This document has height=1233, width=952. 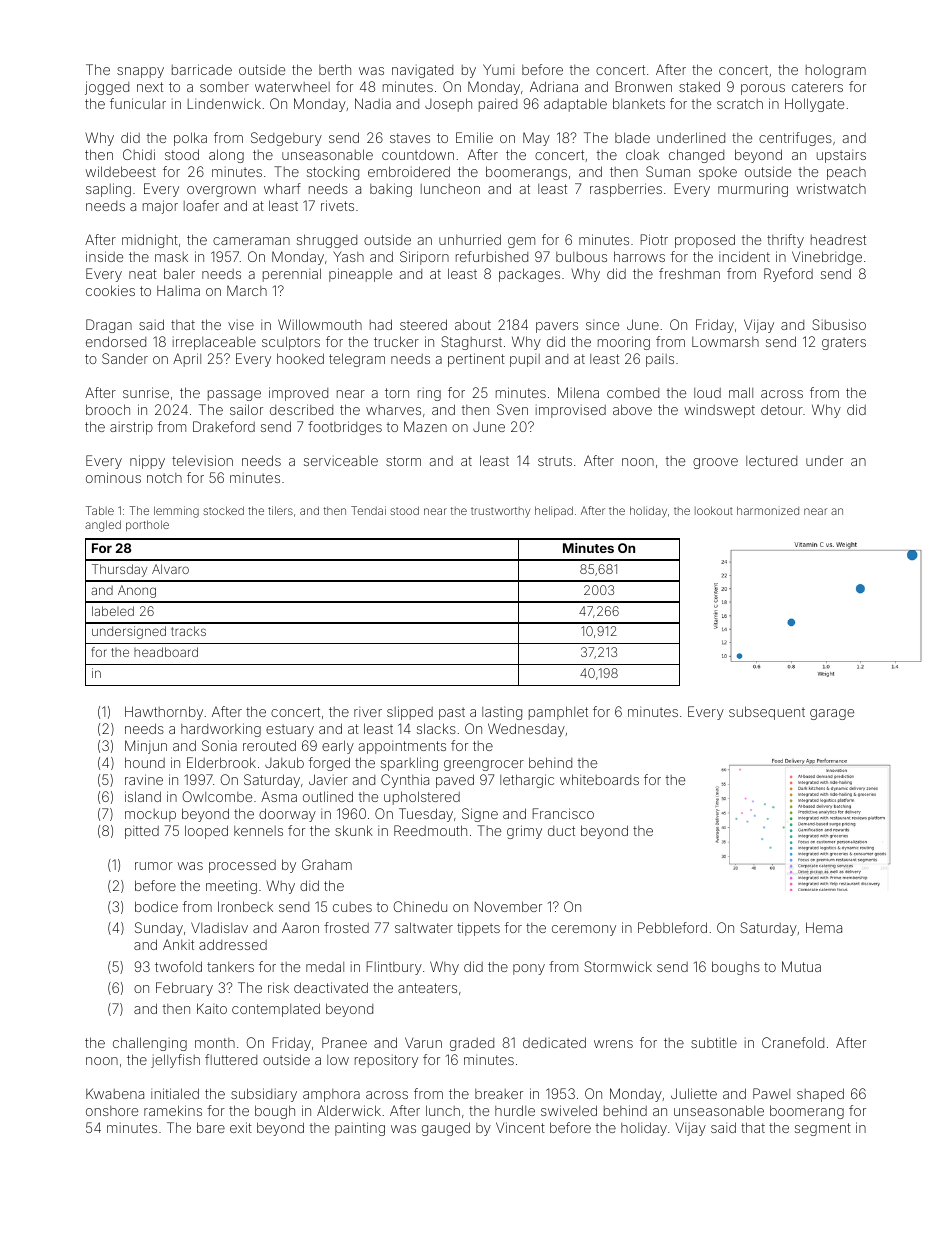 I want to click on barricade, so click(x=202, y=69).
